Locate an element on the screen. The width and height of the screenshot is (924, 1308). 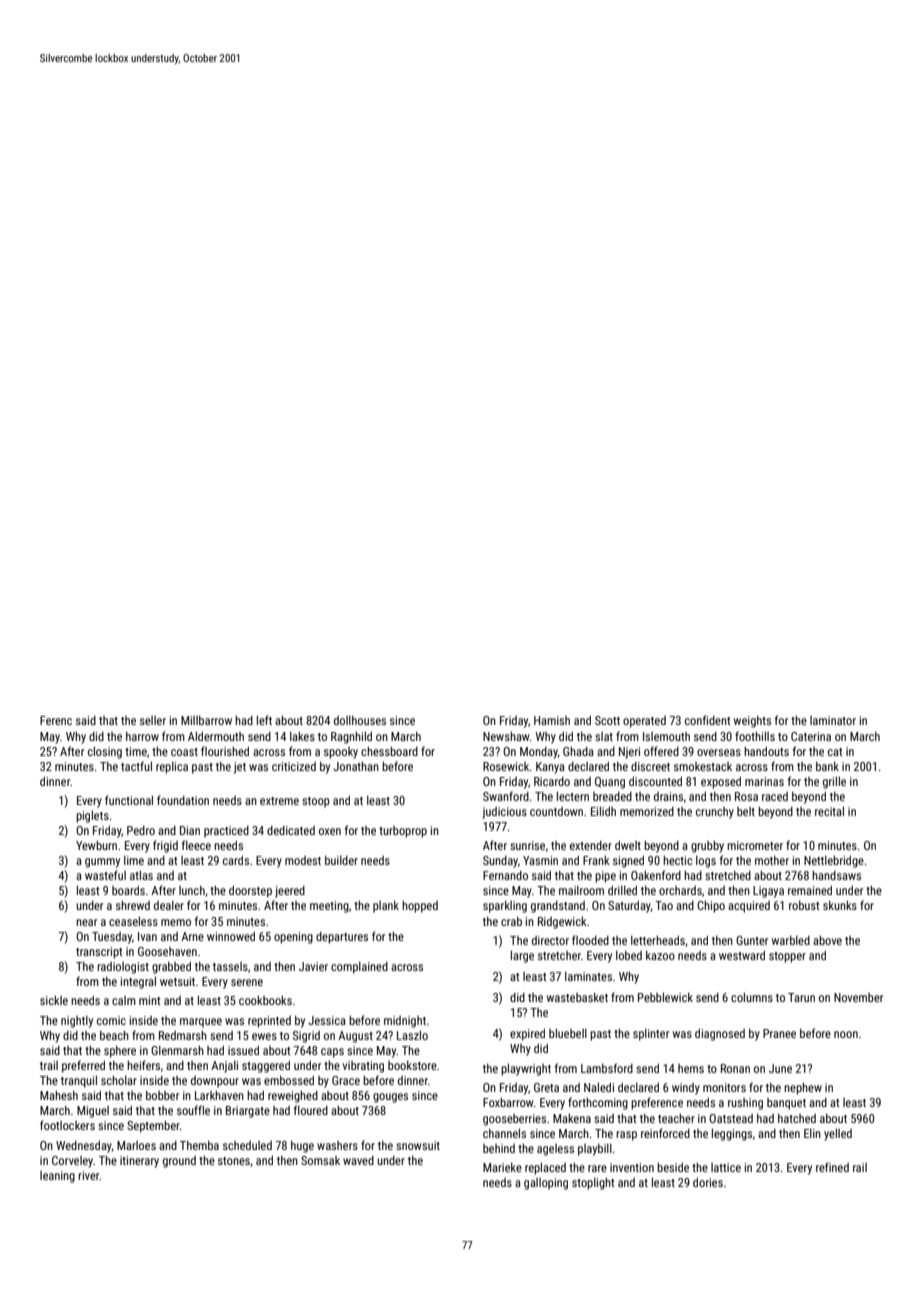
grille is located at coordinates (834, 782).
